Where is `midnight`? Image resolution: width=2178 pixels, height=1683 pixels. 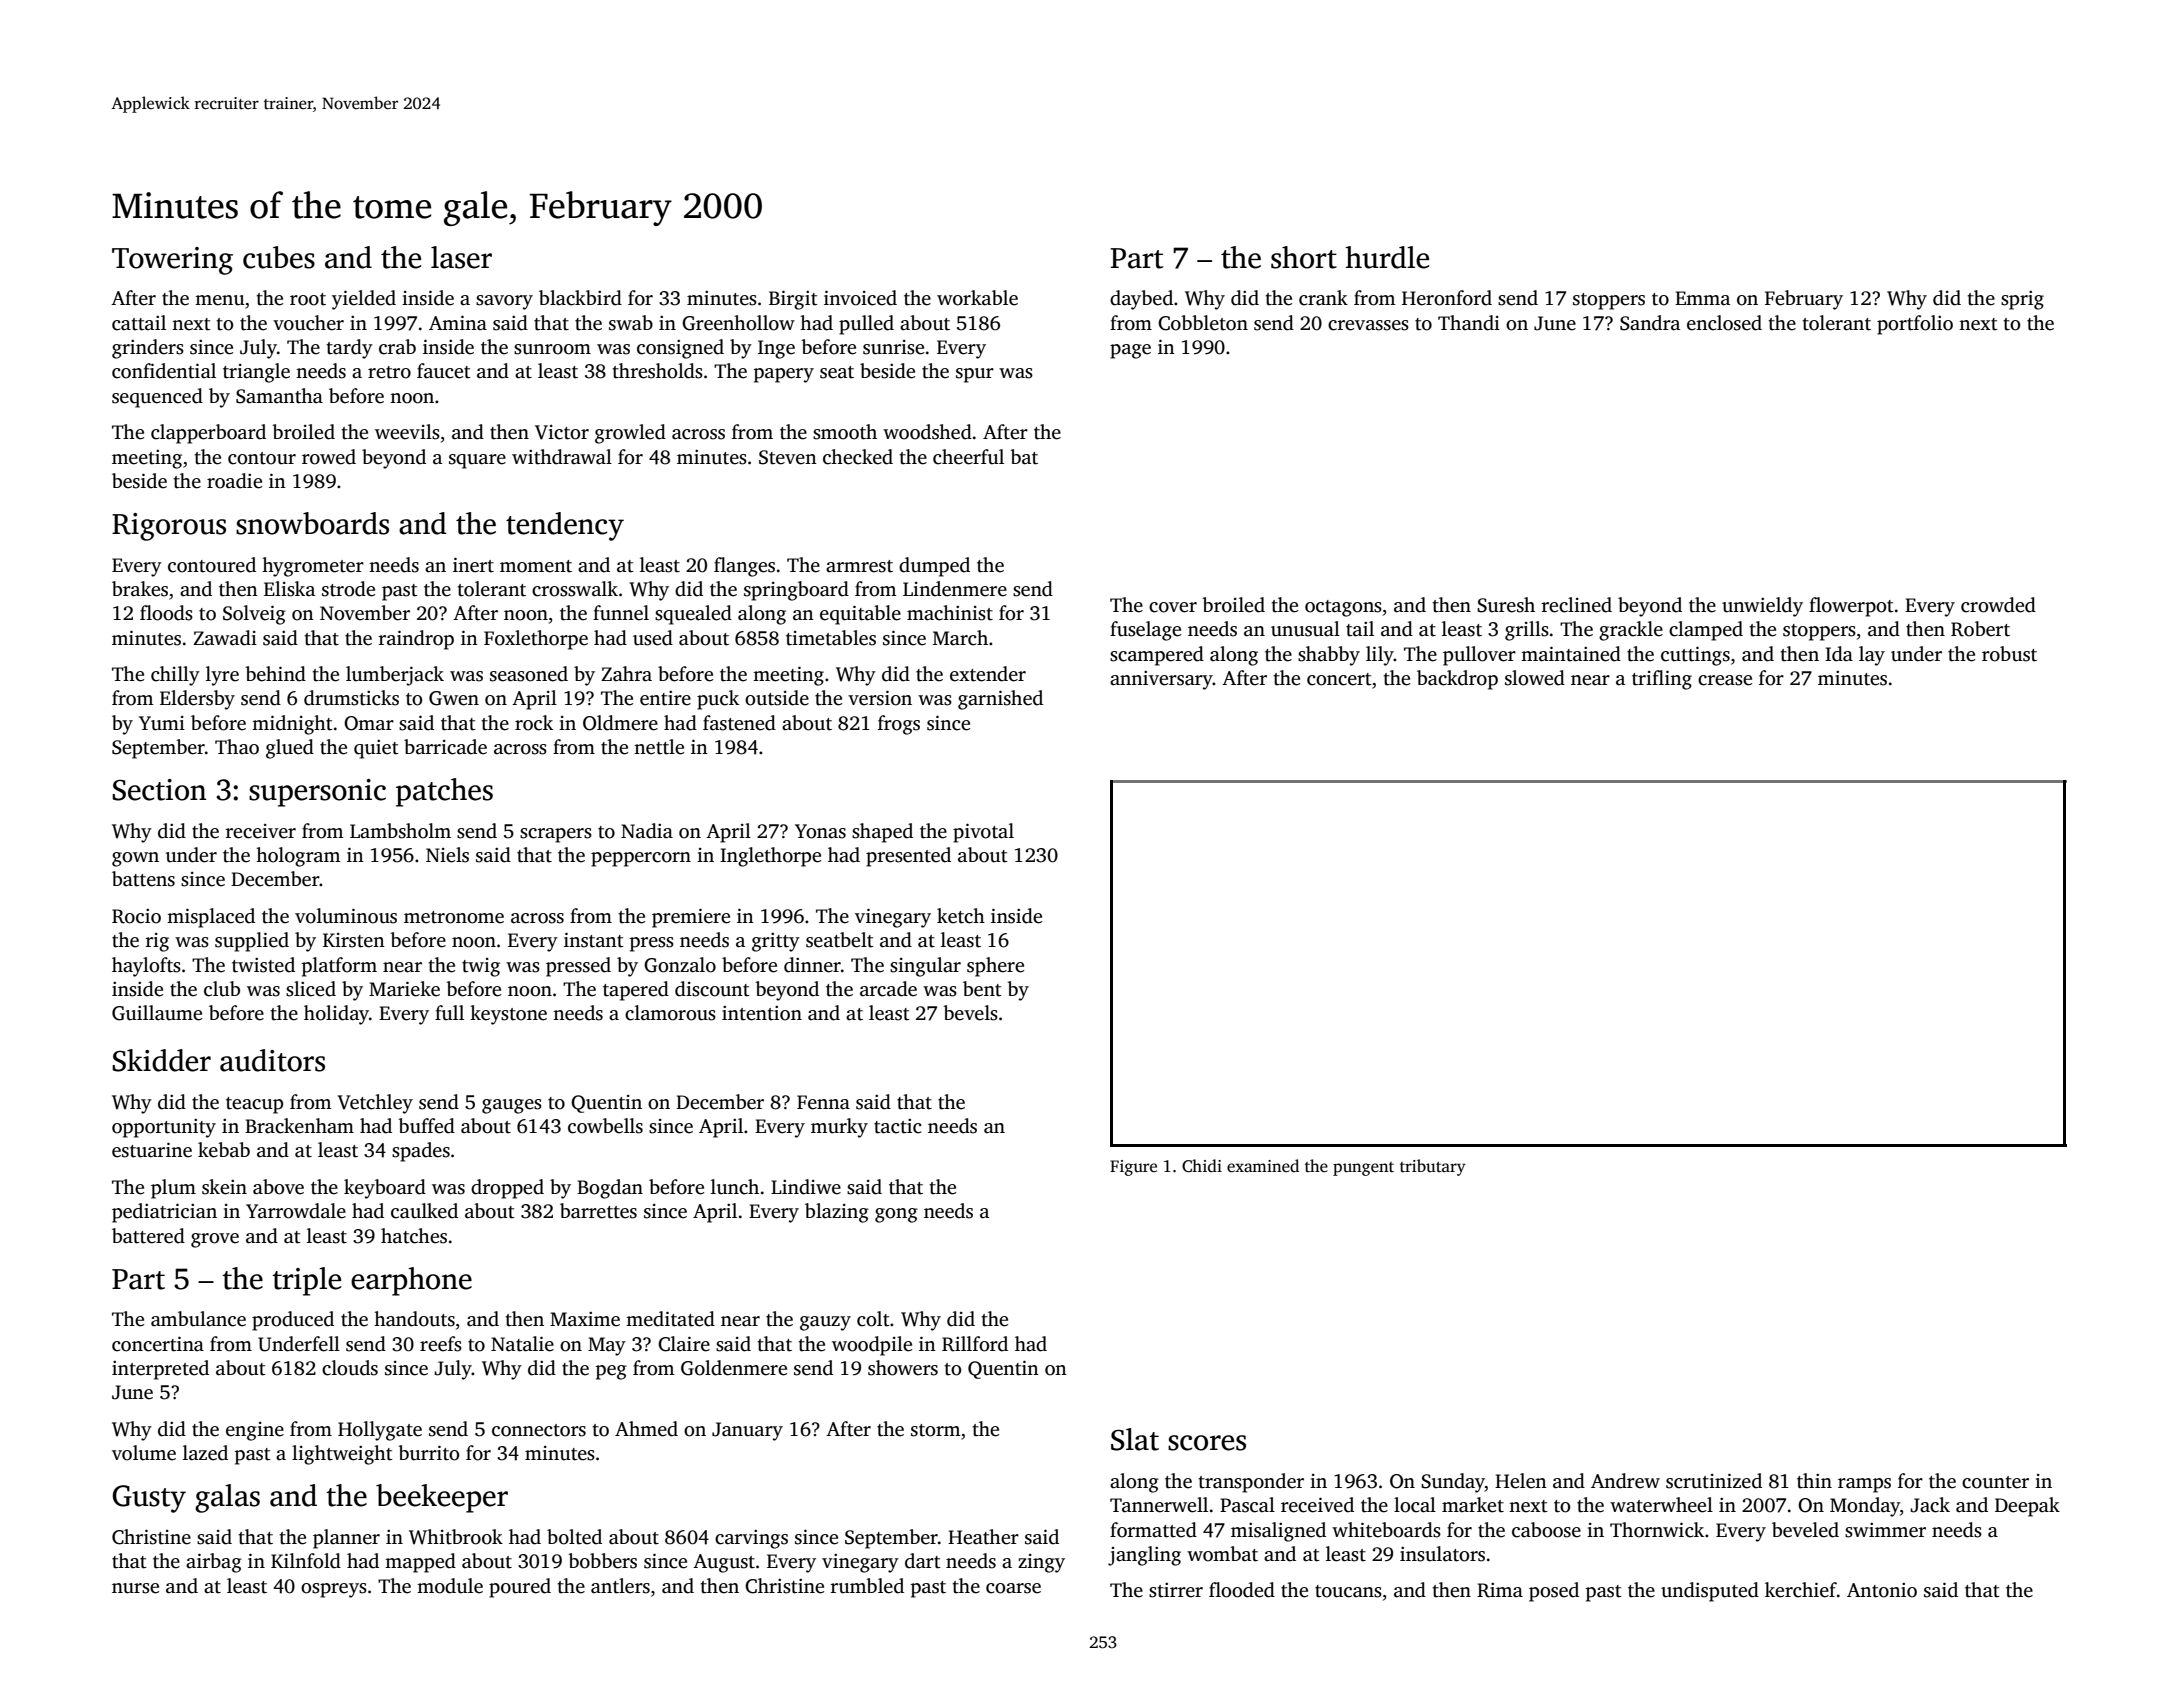
midnight is located at coordinates (292, 725).
